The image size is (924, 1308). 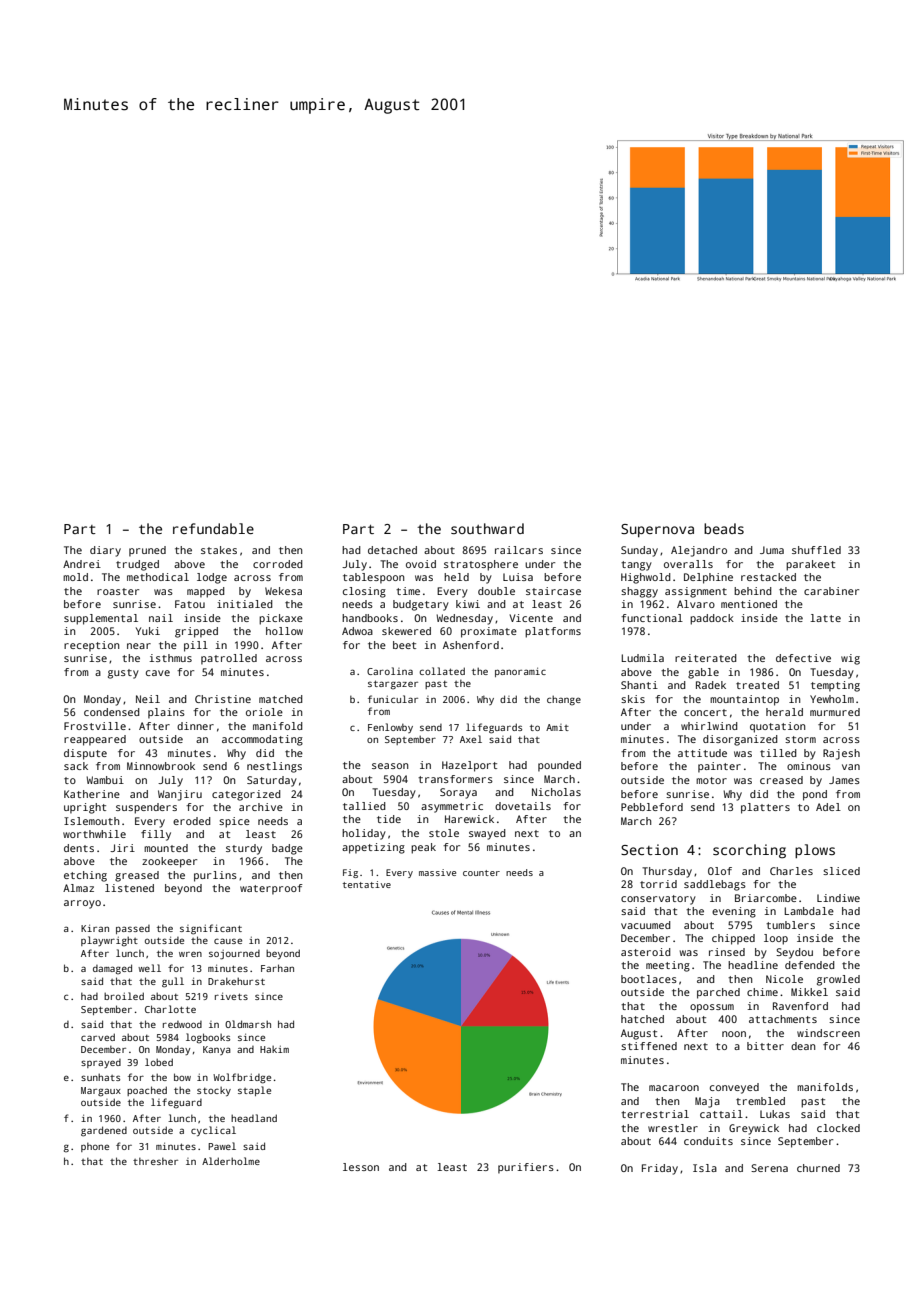 I want to click on Alderholme, so click(x=231, y=1161).
